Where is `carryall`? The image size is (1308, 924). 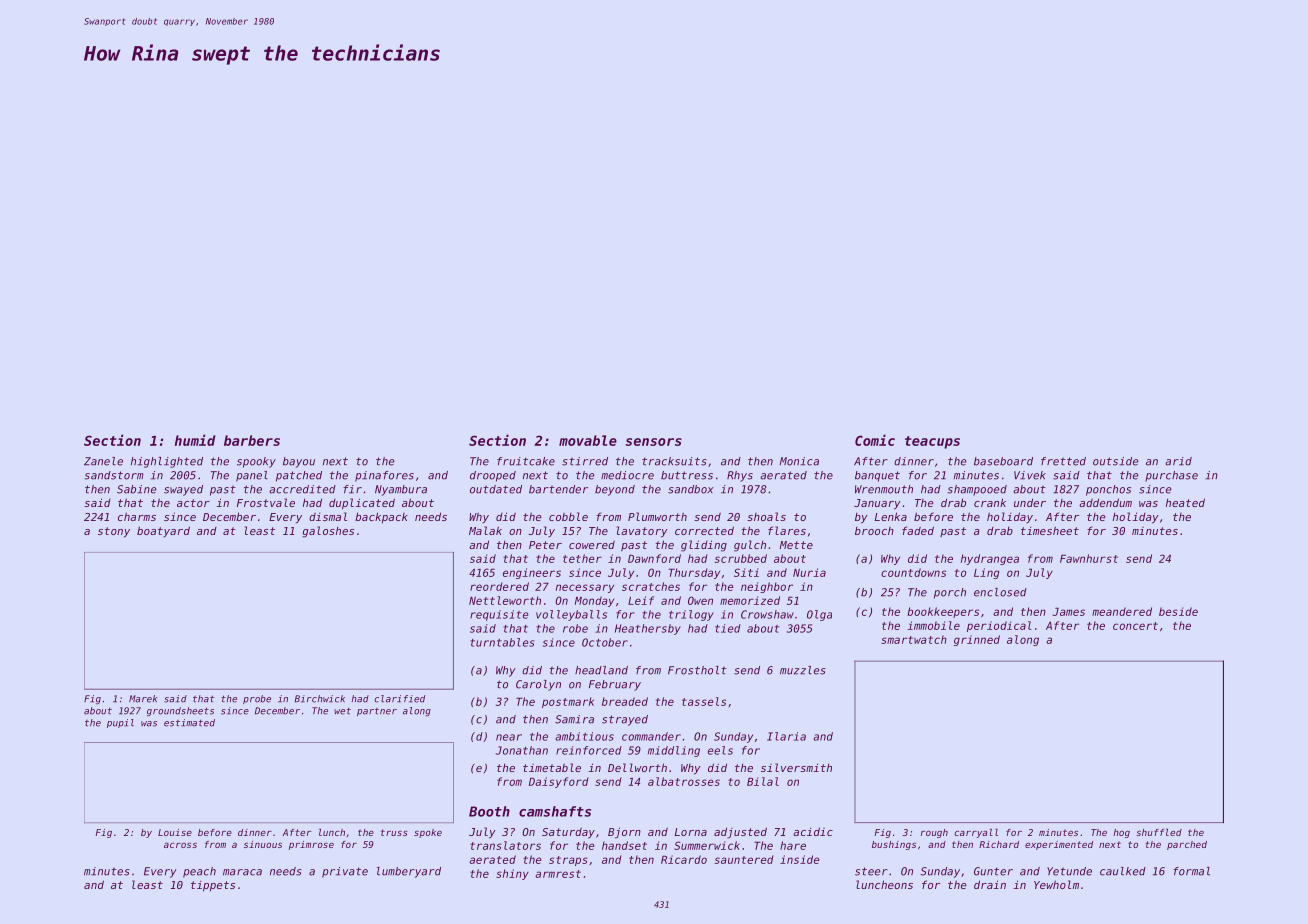 carryall is located at coordinates (976, 833).
